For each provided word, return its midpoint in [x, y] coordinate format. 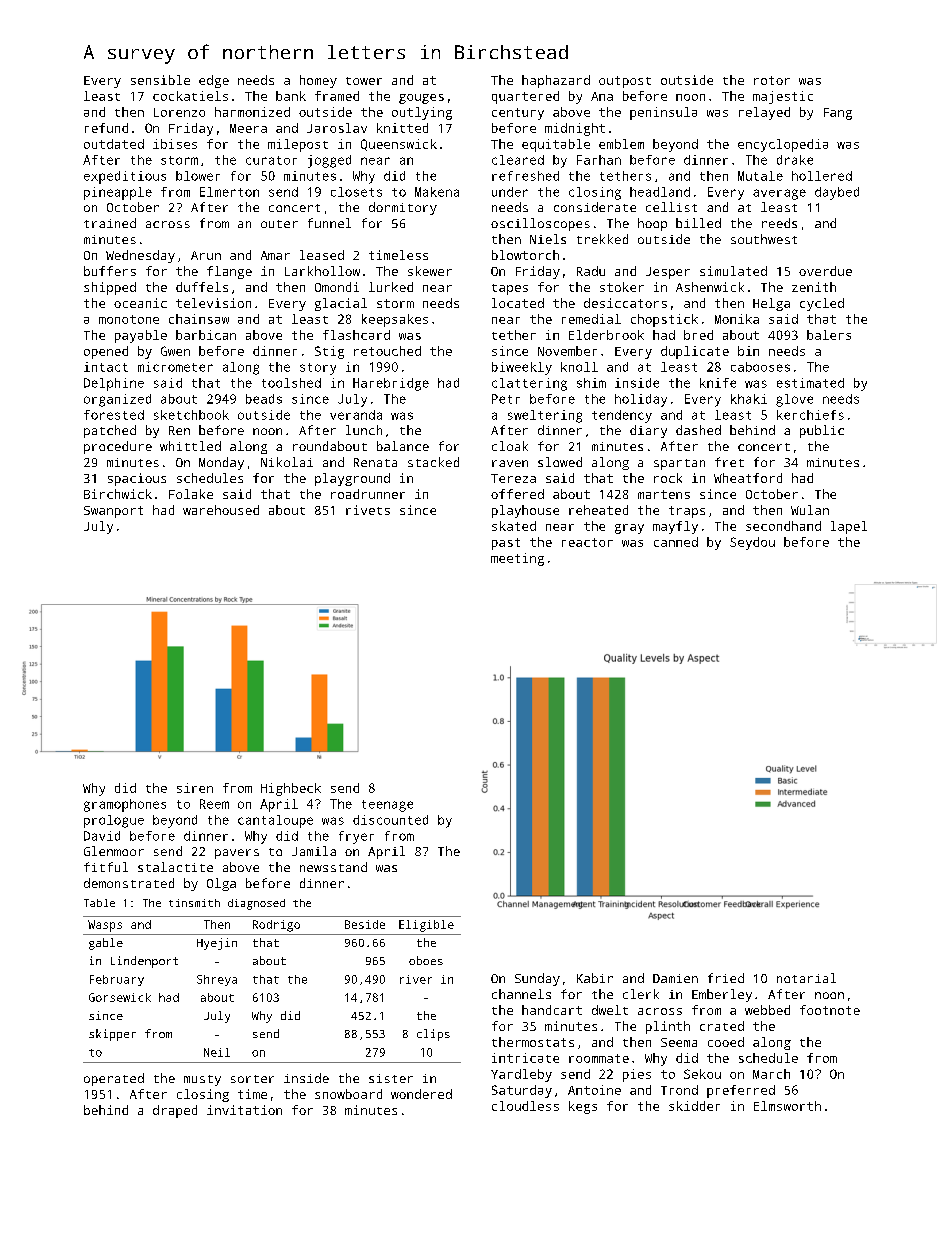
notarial [806, 978]
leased [322, 255]
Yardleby [521, 1075]
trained [110, 223]
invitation [244, 1110]
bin [748, 351]
